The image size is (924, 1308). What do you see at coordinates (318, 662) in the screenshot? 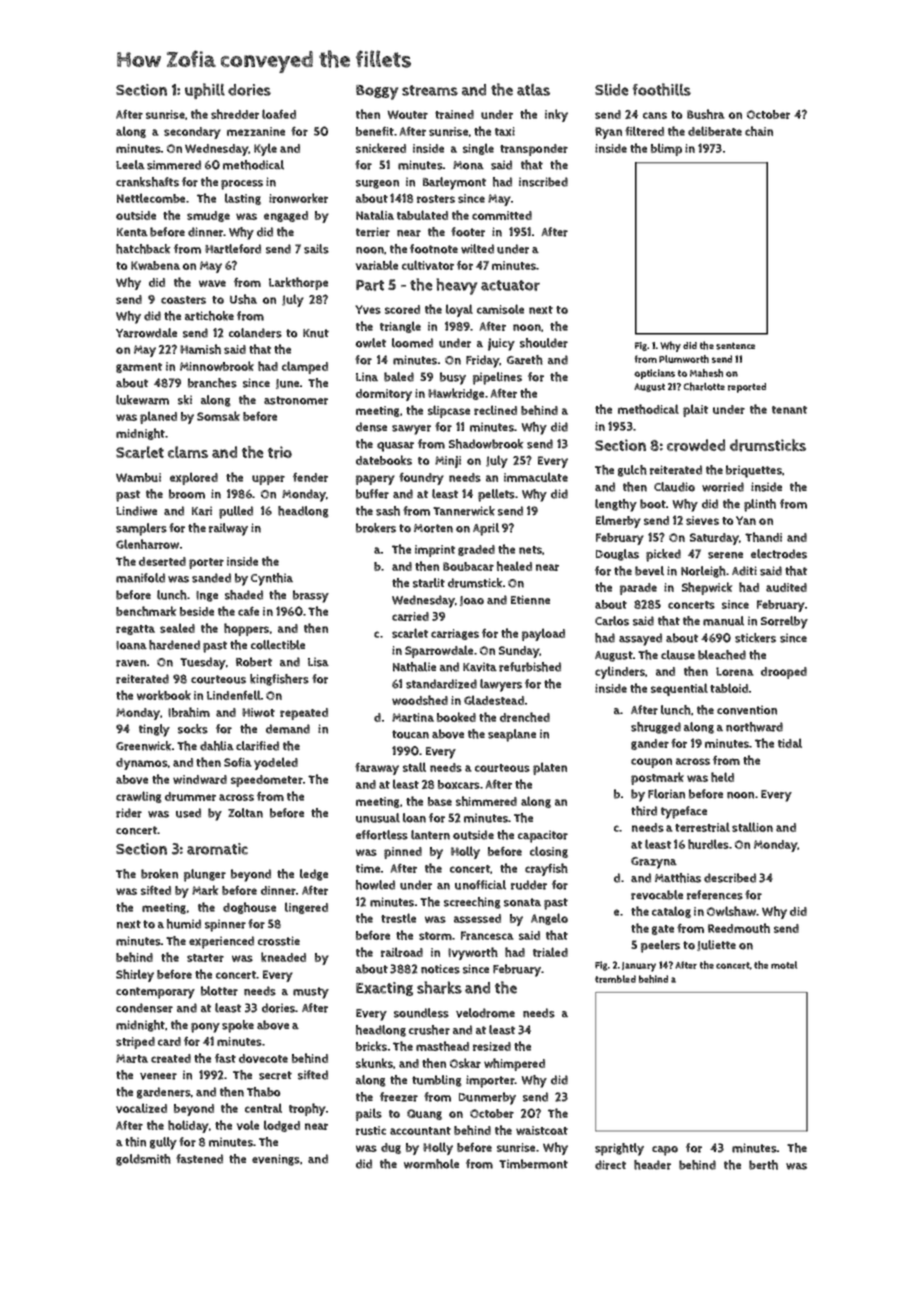
I see `Lisa` at bounding box center [318, 662].
